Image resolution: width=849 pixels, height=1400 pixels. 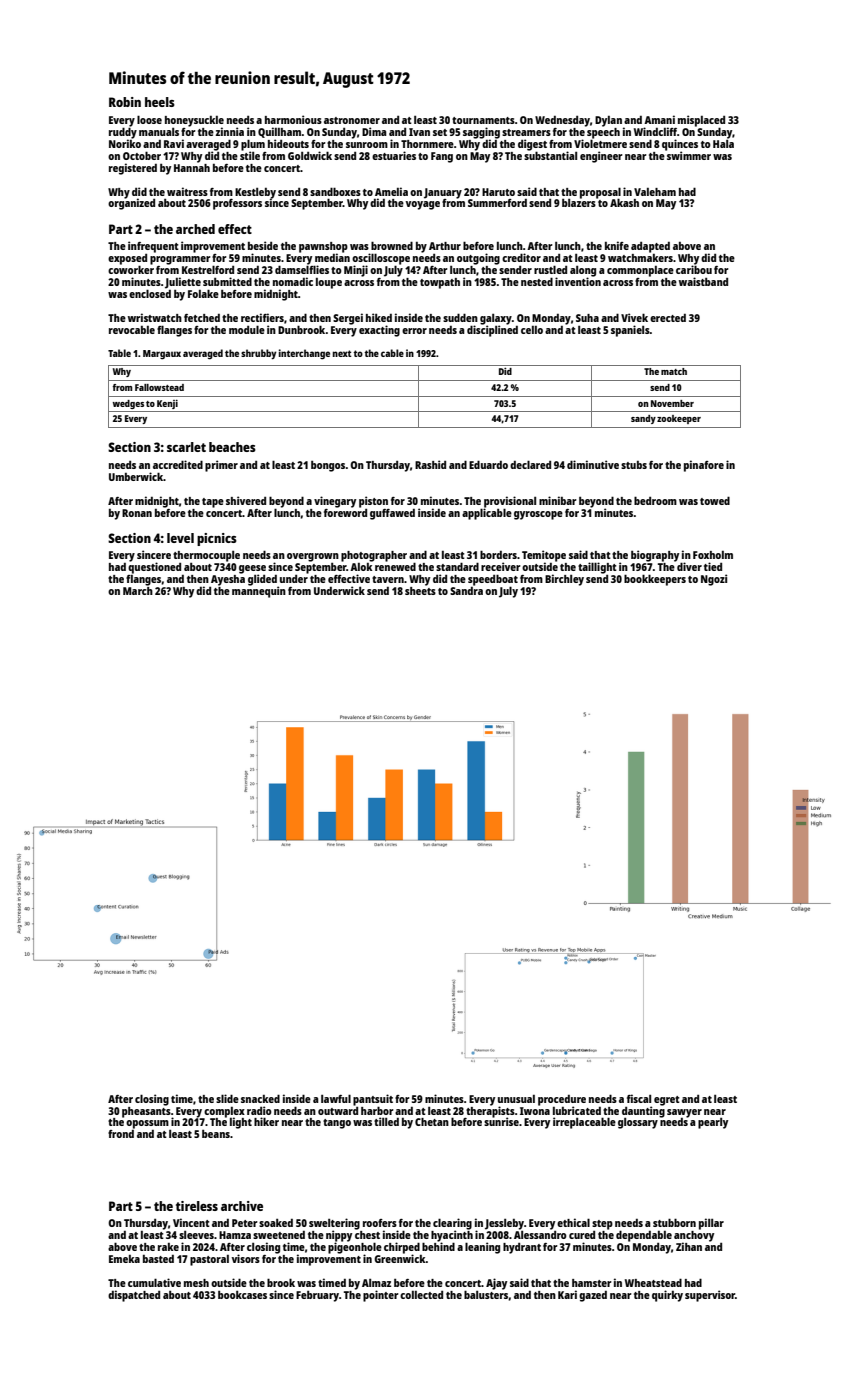 What do you see at coordinates (259, 592) in the screenshot?
I see `mannequin` at bounding box center [259, 592].
